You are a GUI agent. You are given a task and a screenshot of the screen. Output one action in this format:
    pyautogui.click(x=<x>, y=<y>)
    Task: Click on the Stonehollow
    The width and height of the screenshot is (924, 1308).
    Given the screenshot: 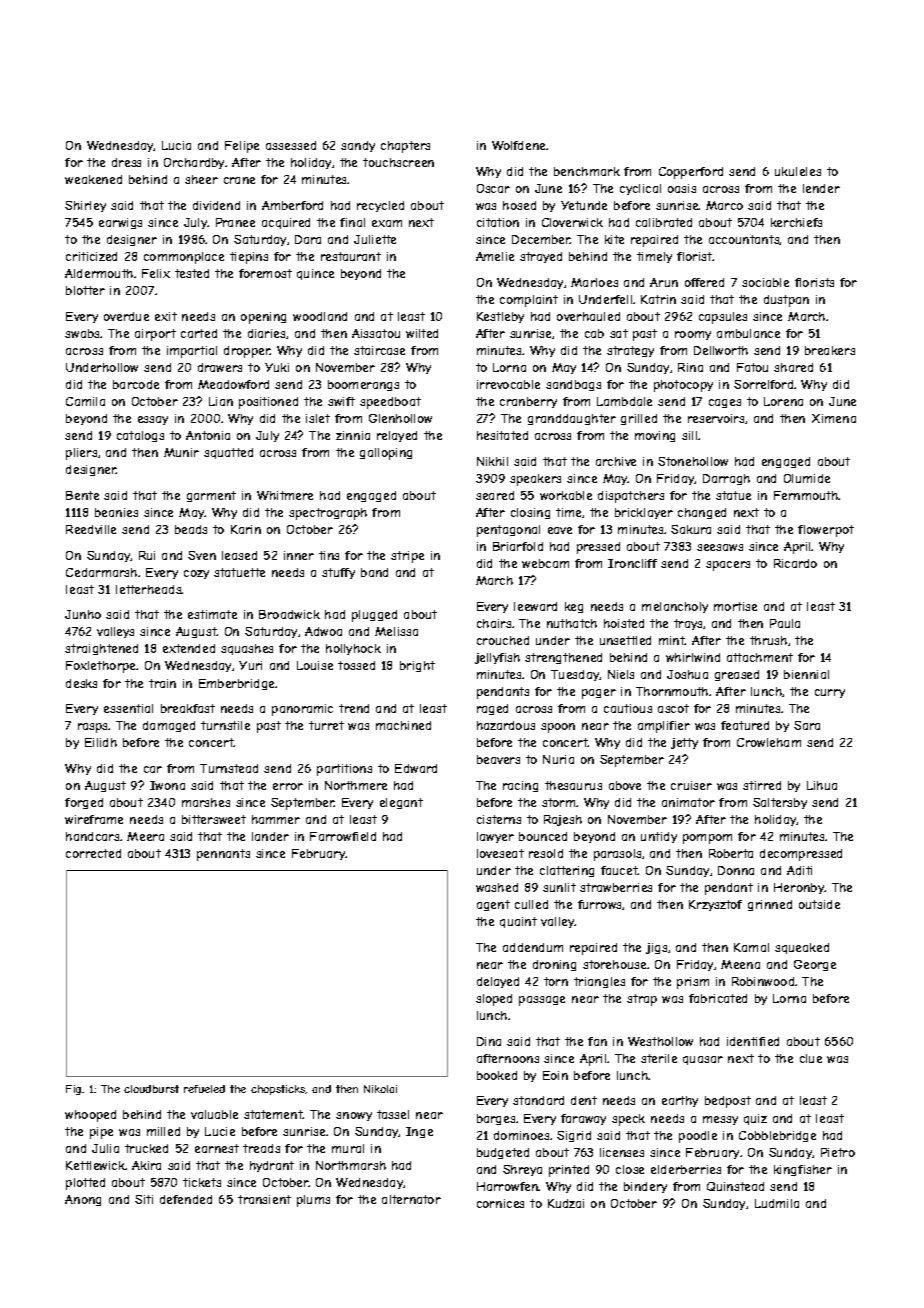 What is the action you would take?
    pyautogui.click(x=693, y=461)
